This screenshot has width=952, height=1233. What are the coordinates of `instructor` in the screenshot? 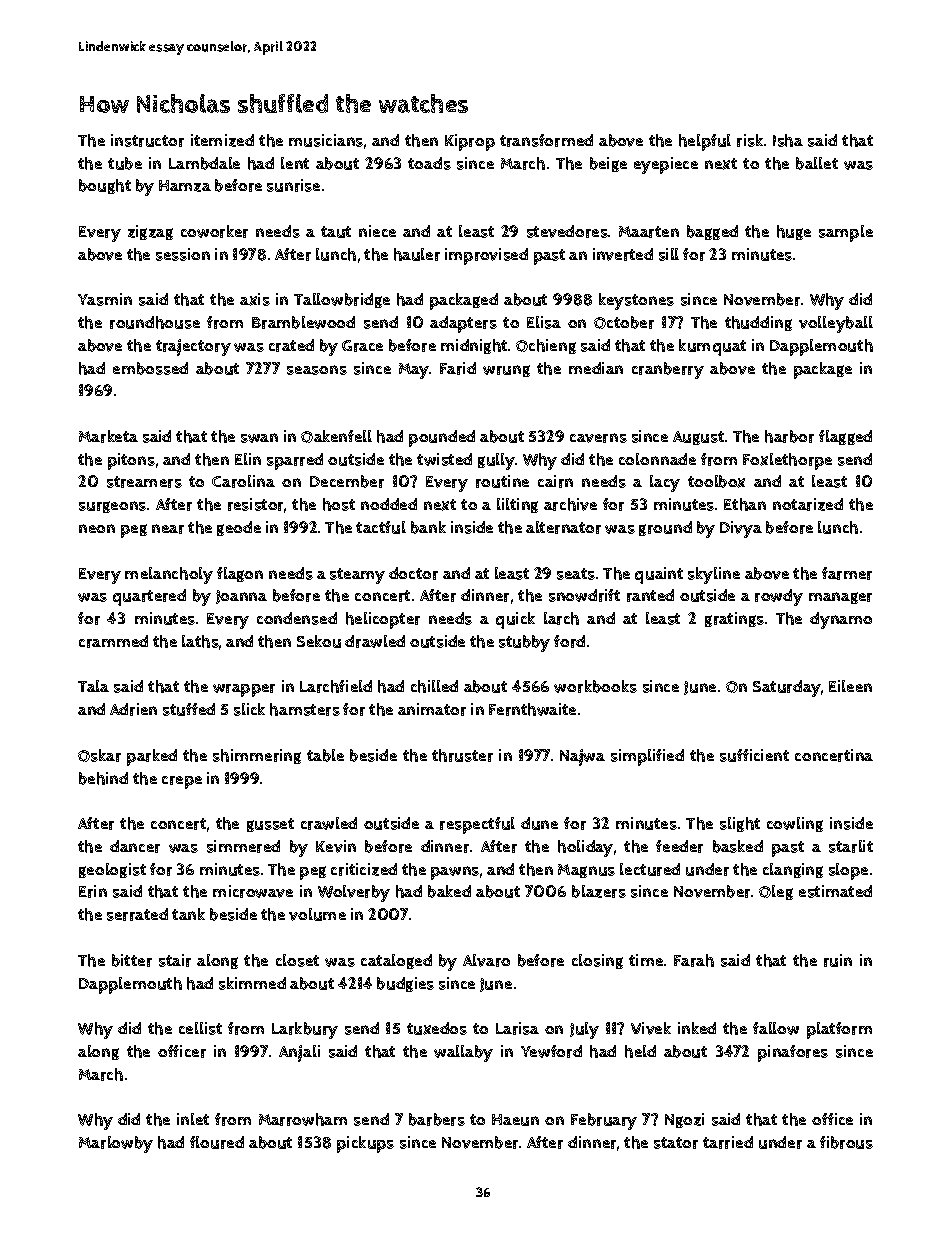 It's located at (147, 140).
